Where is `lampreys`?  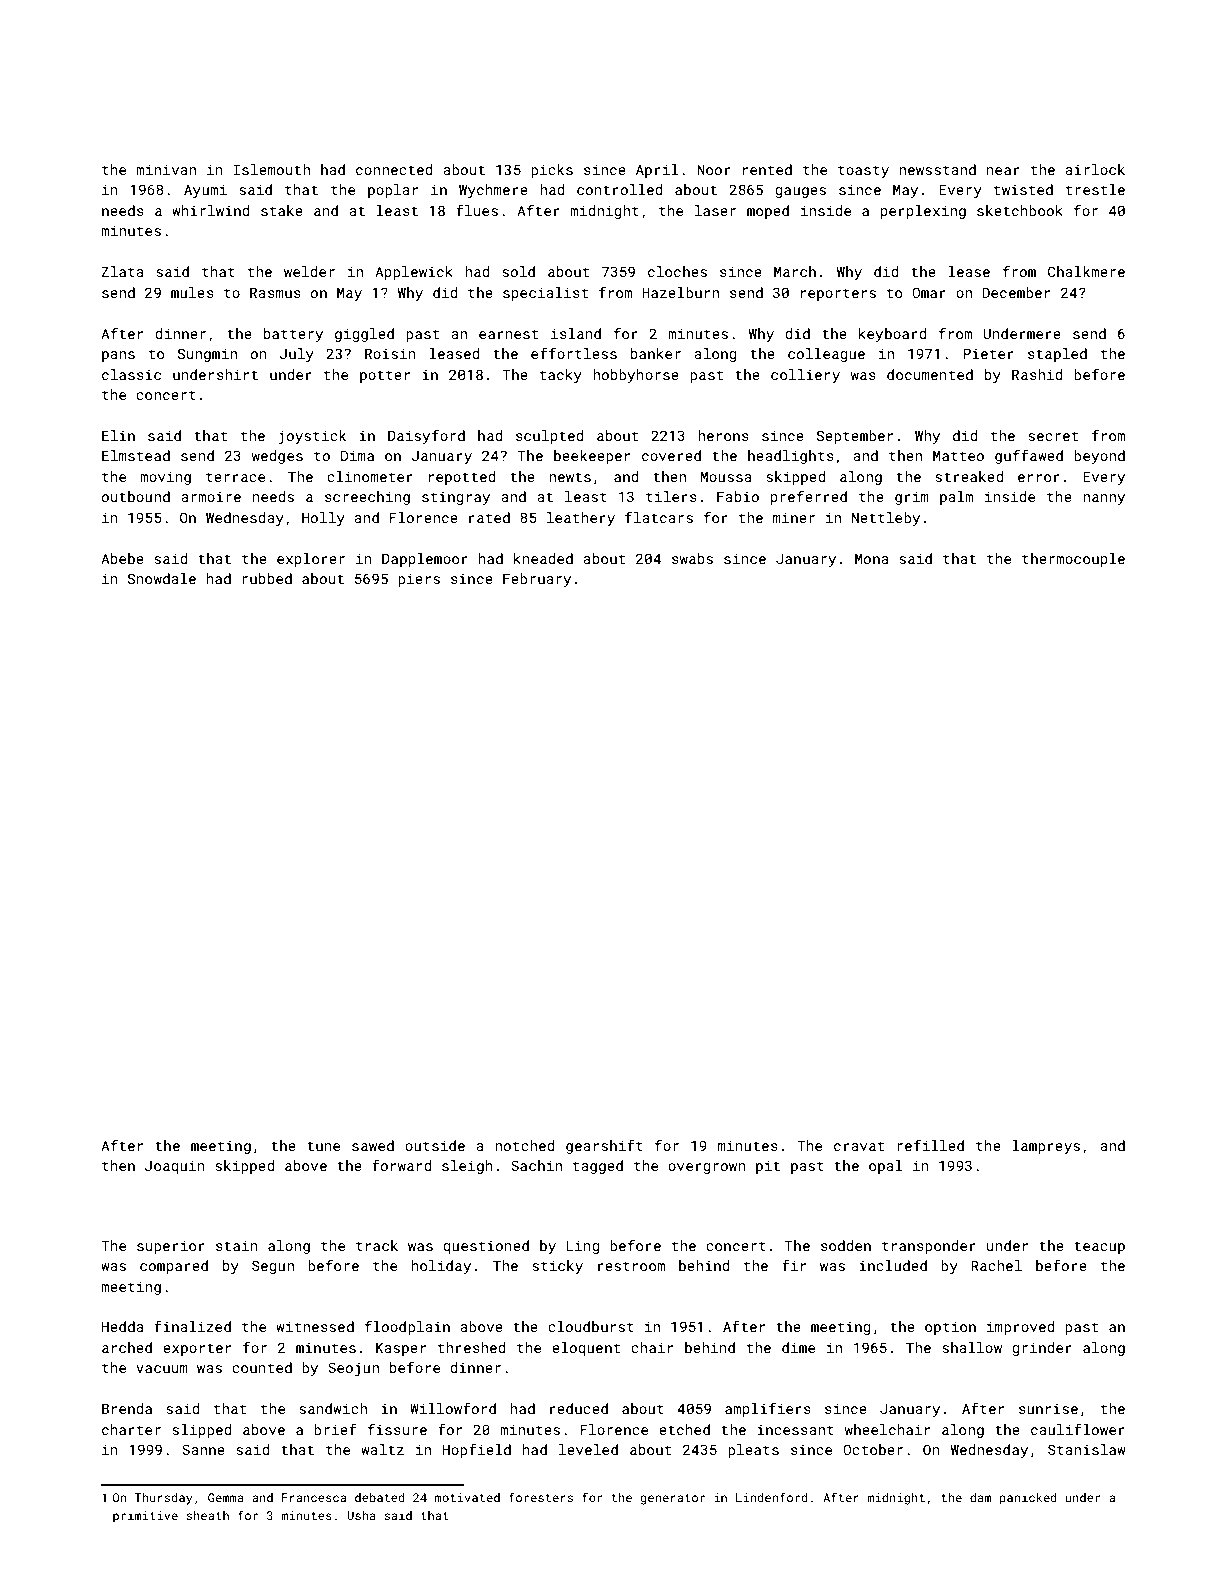
lampreys is located at coordinates (1046, 1147).
